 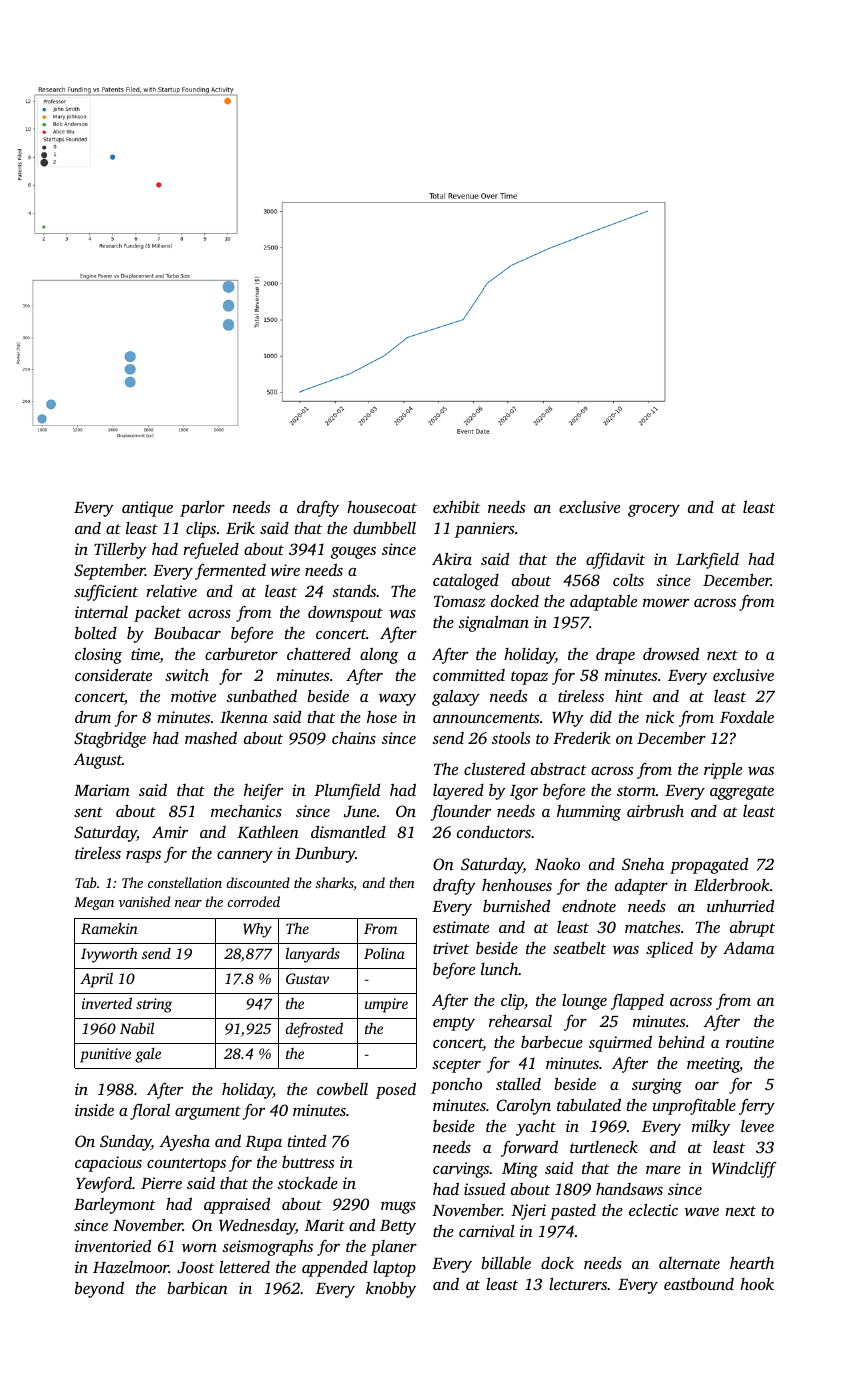 I want to click on Plumfield, so click(x=347, y=792).
